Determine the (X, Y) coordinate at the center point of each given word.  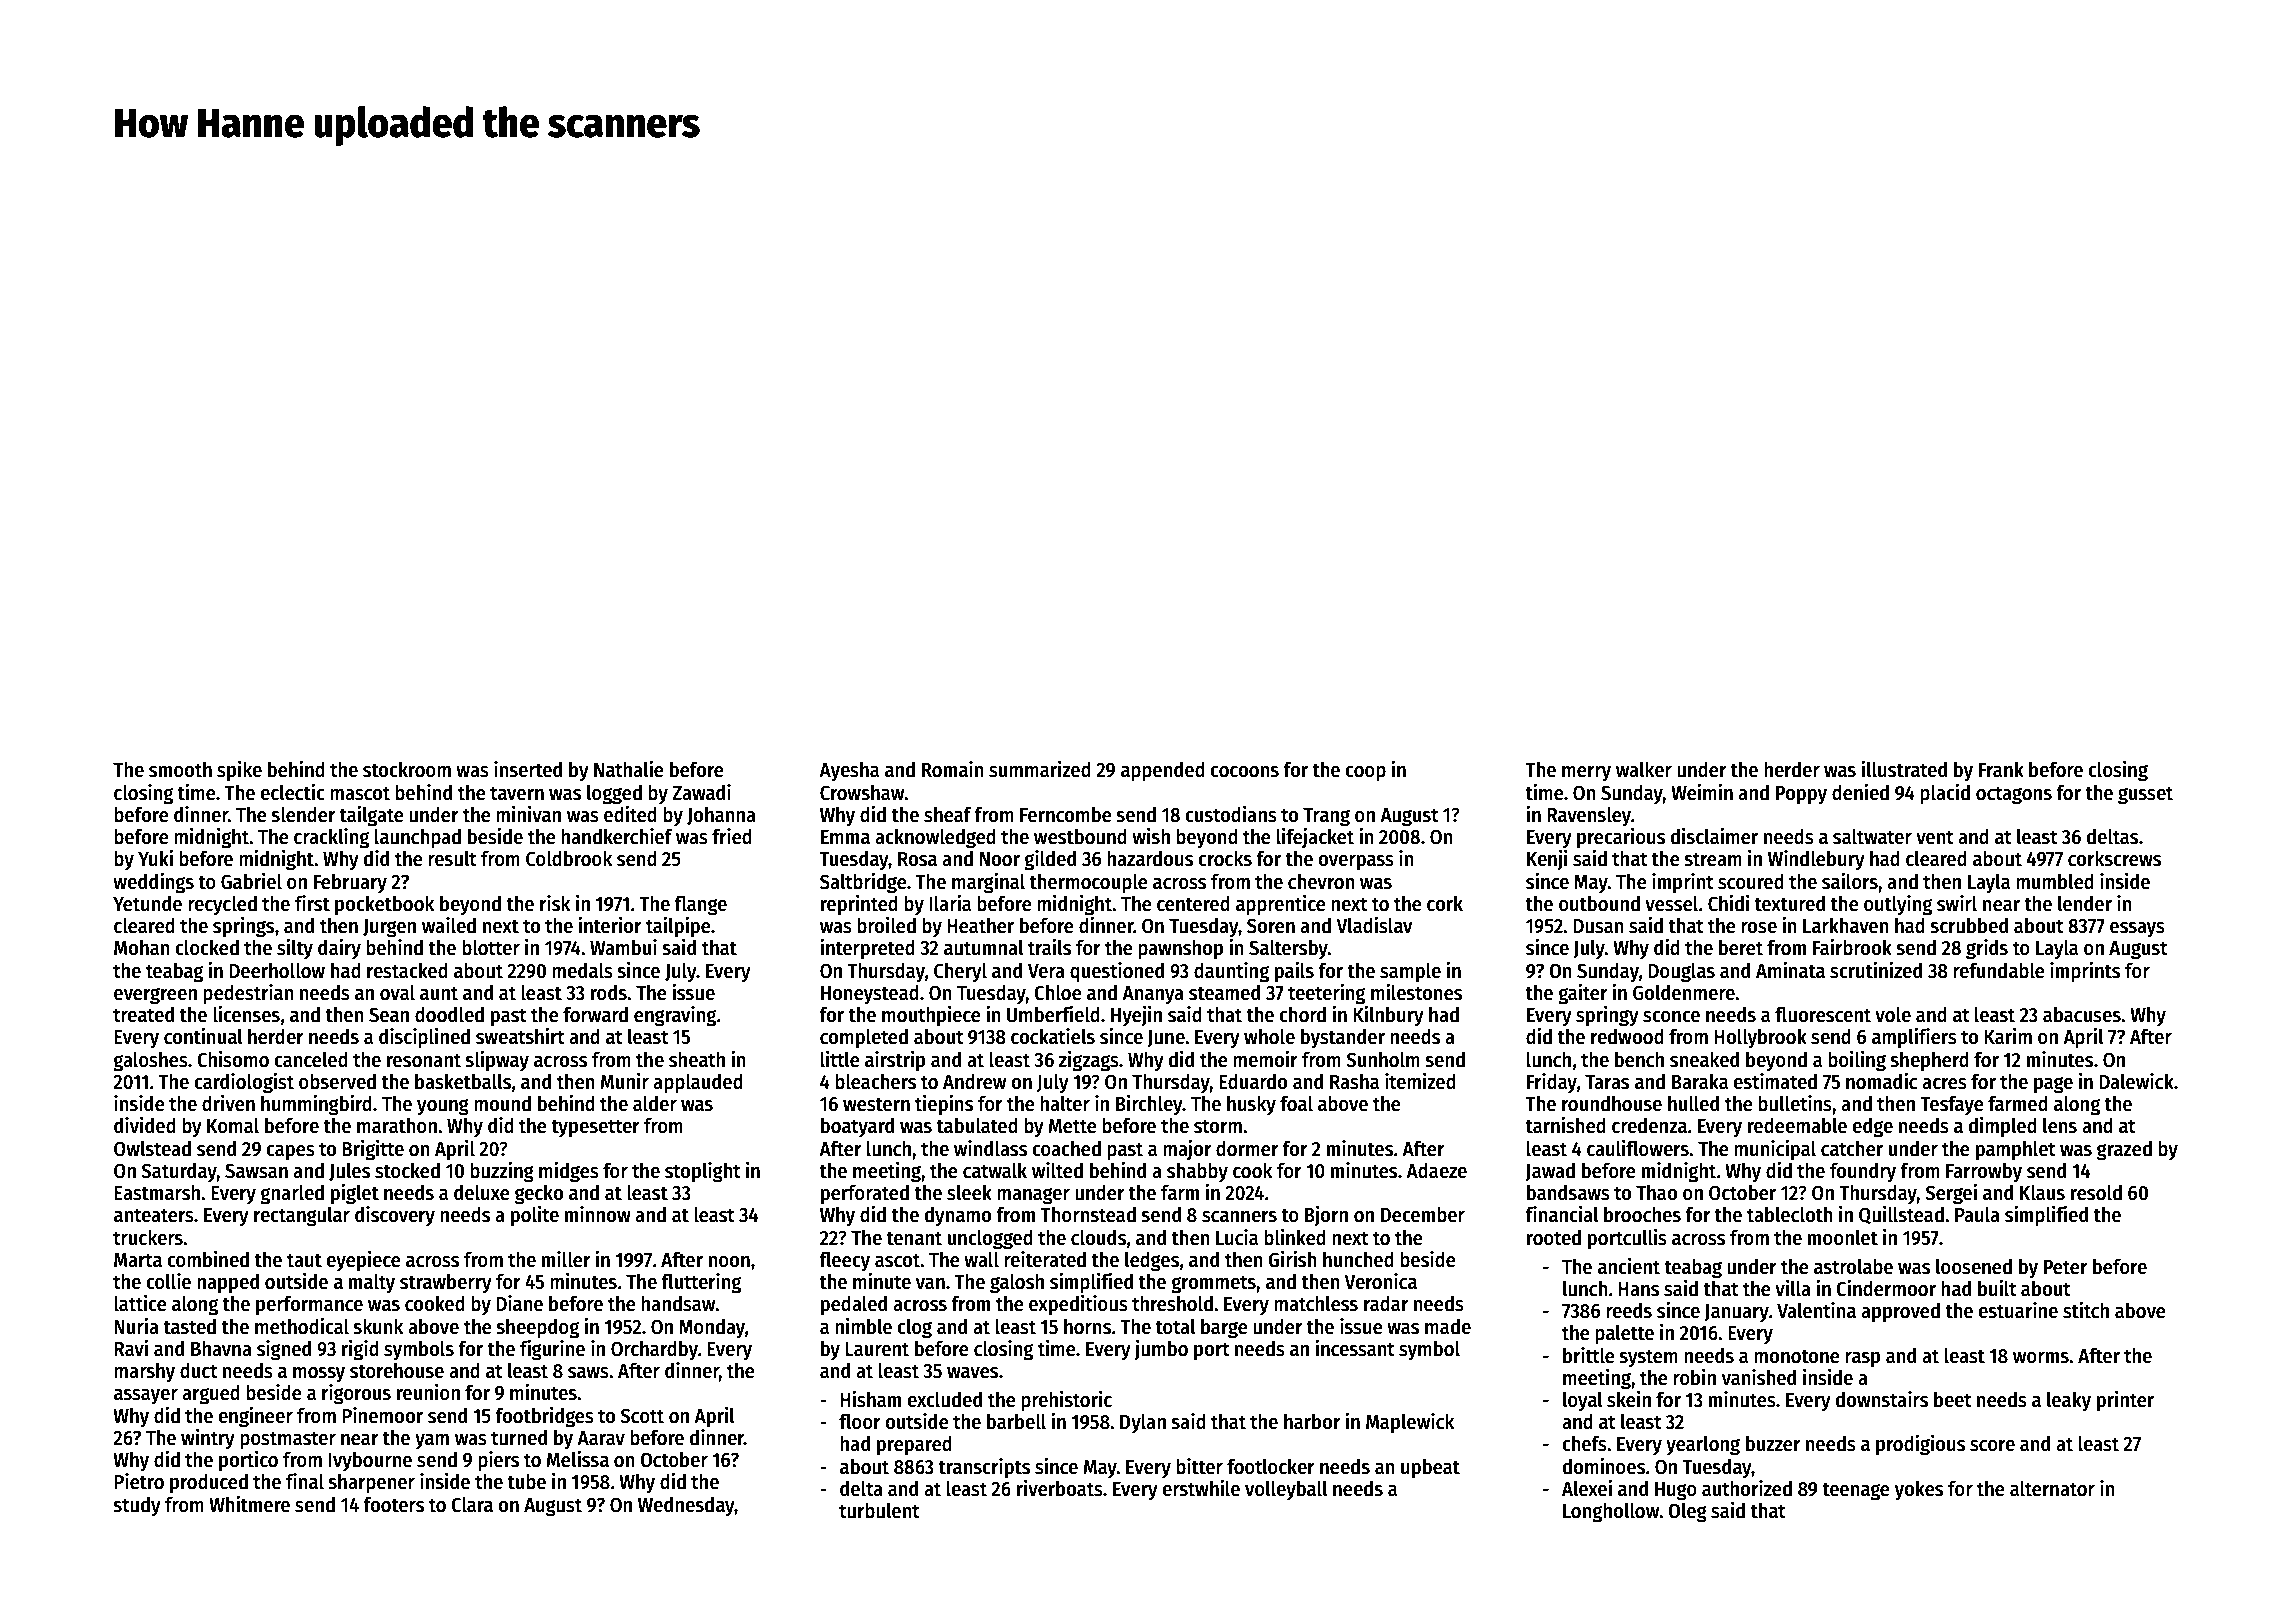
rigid (360, 1350)
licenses (246, 1014)
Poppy (1801, 795)
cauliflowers (1638, 1148)
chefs (1584, 1443)
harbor (1312, 1421)
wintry (208, 1439)
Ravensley (1589, 816)
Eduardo (1253, 1081)
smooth (180, 769)
